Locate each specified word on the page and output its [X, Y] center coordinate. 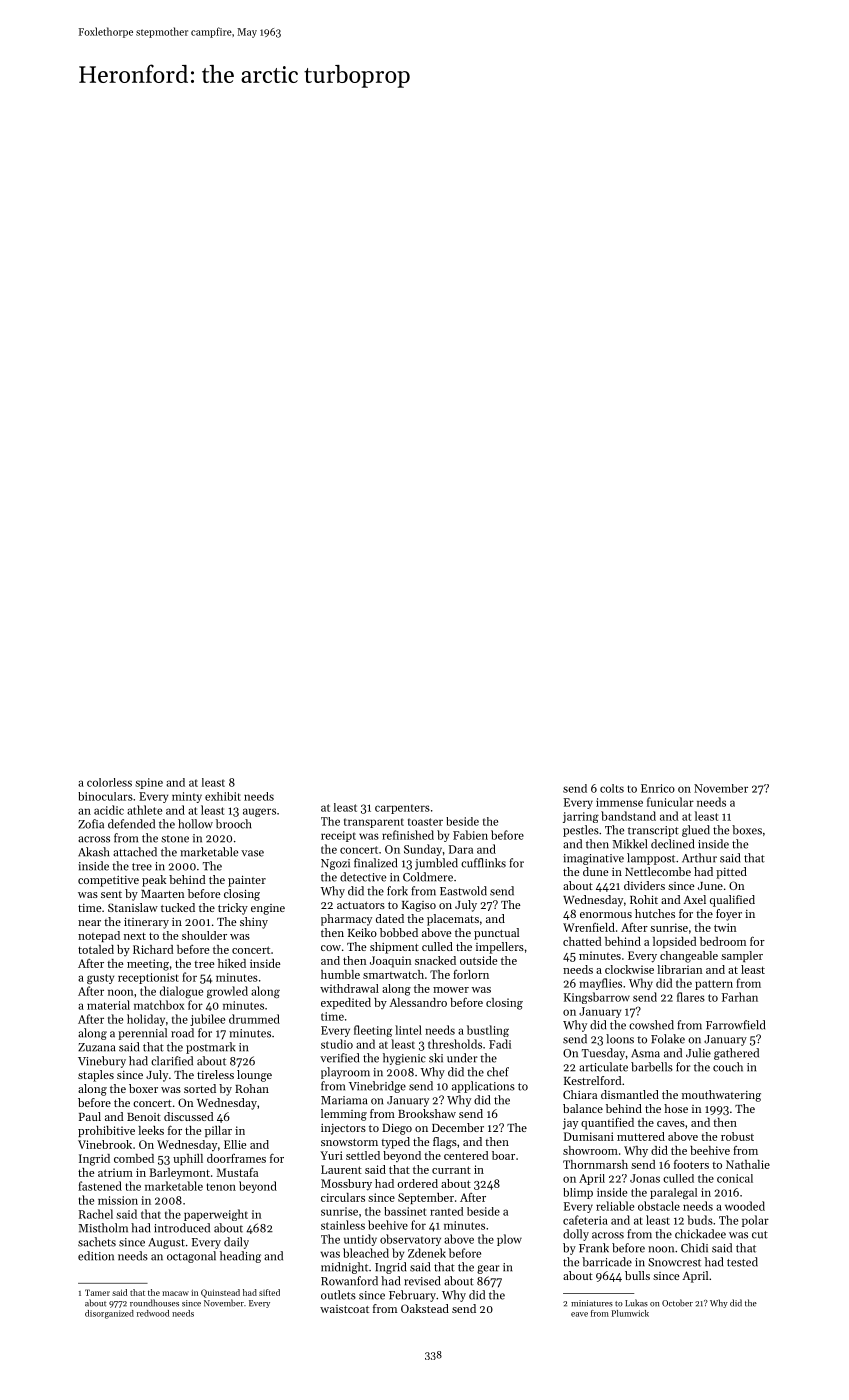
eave [579, 1314]
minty [187, 797]
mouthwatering [721, 1096]
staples [96, 1076]
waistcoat [344, 1309]
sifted [269, 1292]
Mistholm [103, 1228]
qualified [732, 901]
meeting [148, 965]
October [677, 1303]
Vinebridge [377, 1087]
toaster [425, 822]
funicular [670, 802]
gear [488, 1269]
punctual [496, 934]
